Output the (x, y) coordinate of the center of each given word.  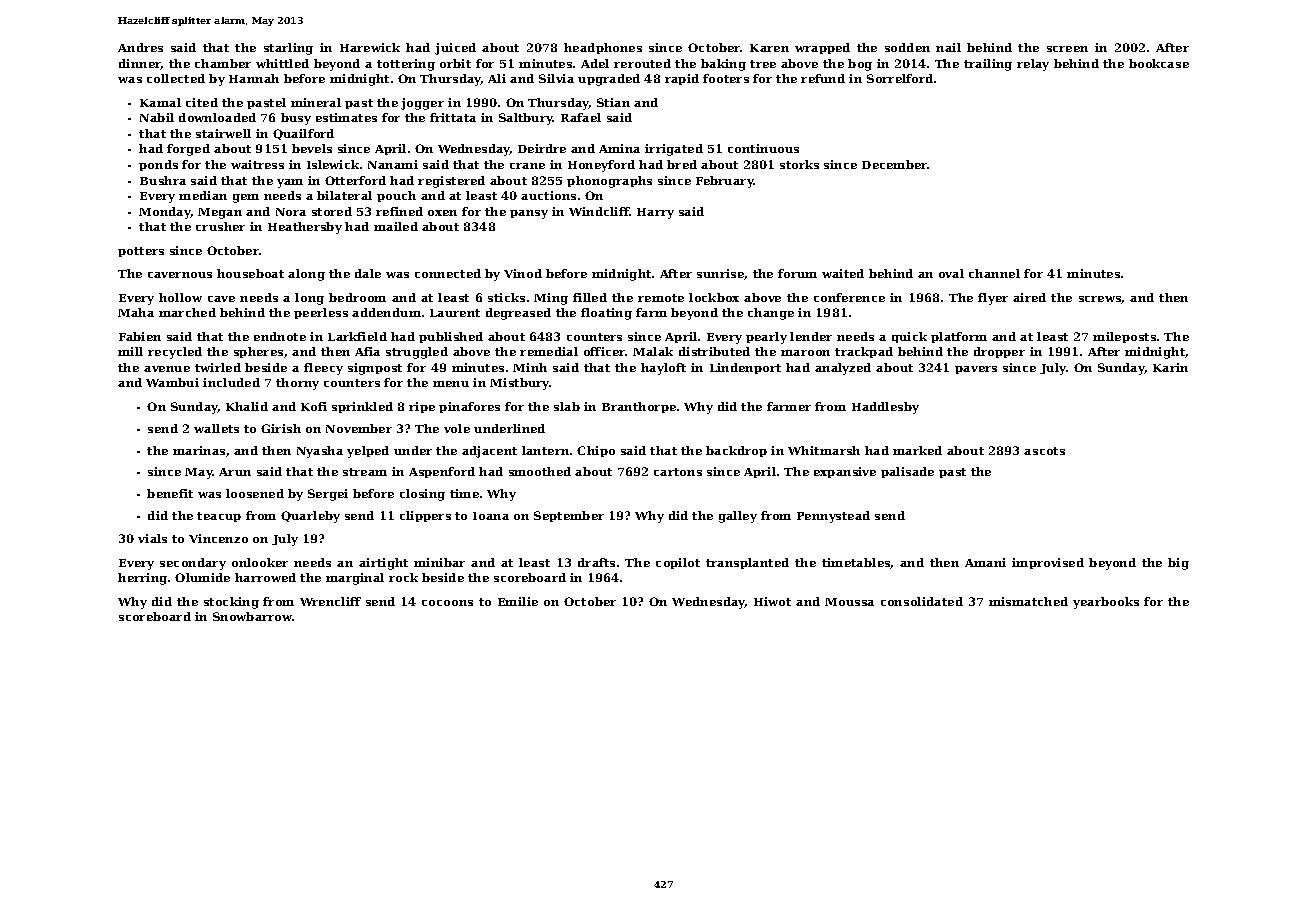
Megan (220, 213)
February (725, 182)
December (895, 164)
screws (1100, 300)
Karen (769, 48)
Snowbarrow (253, 616)
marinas (199, 450)
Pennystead (833, 517)
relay (1033, 65)
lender (811, 336)
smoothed (540, 471)
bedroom (357, 297)
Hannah (254, 78)
